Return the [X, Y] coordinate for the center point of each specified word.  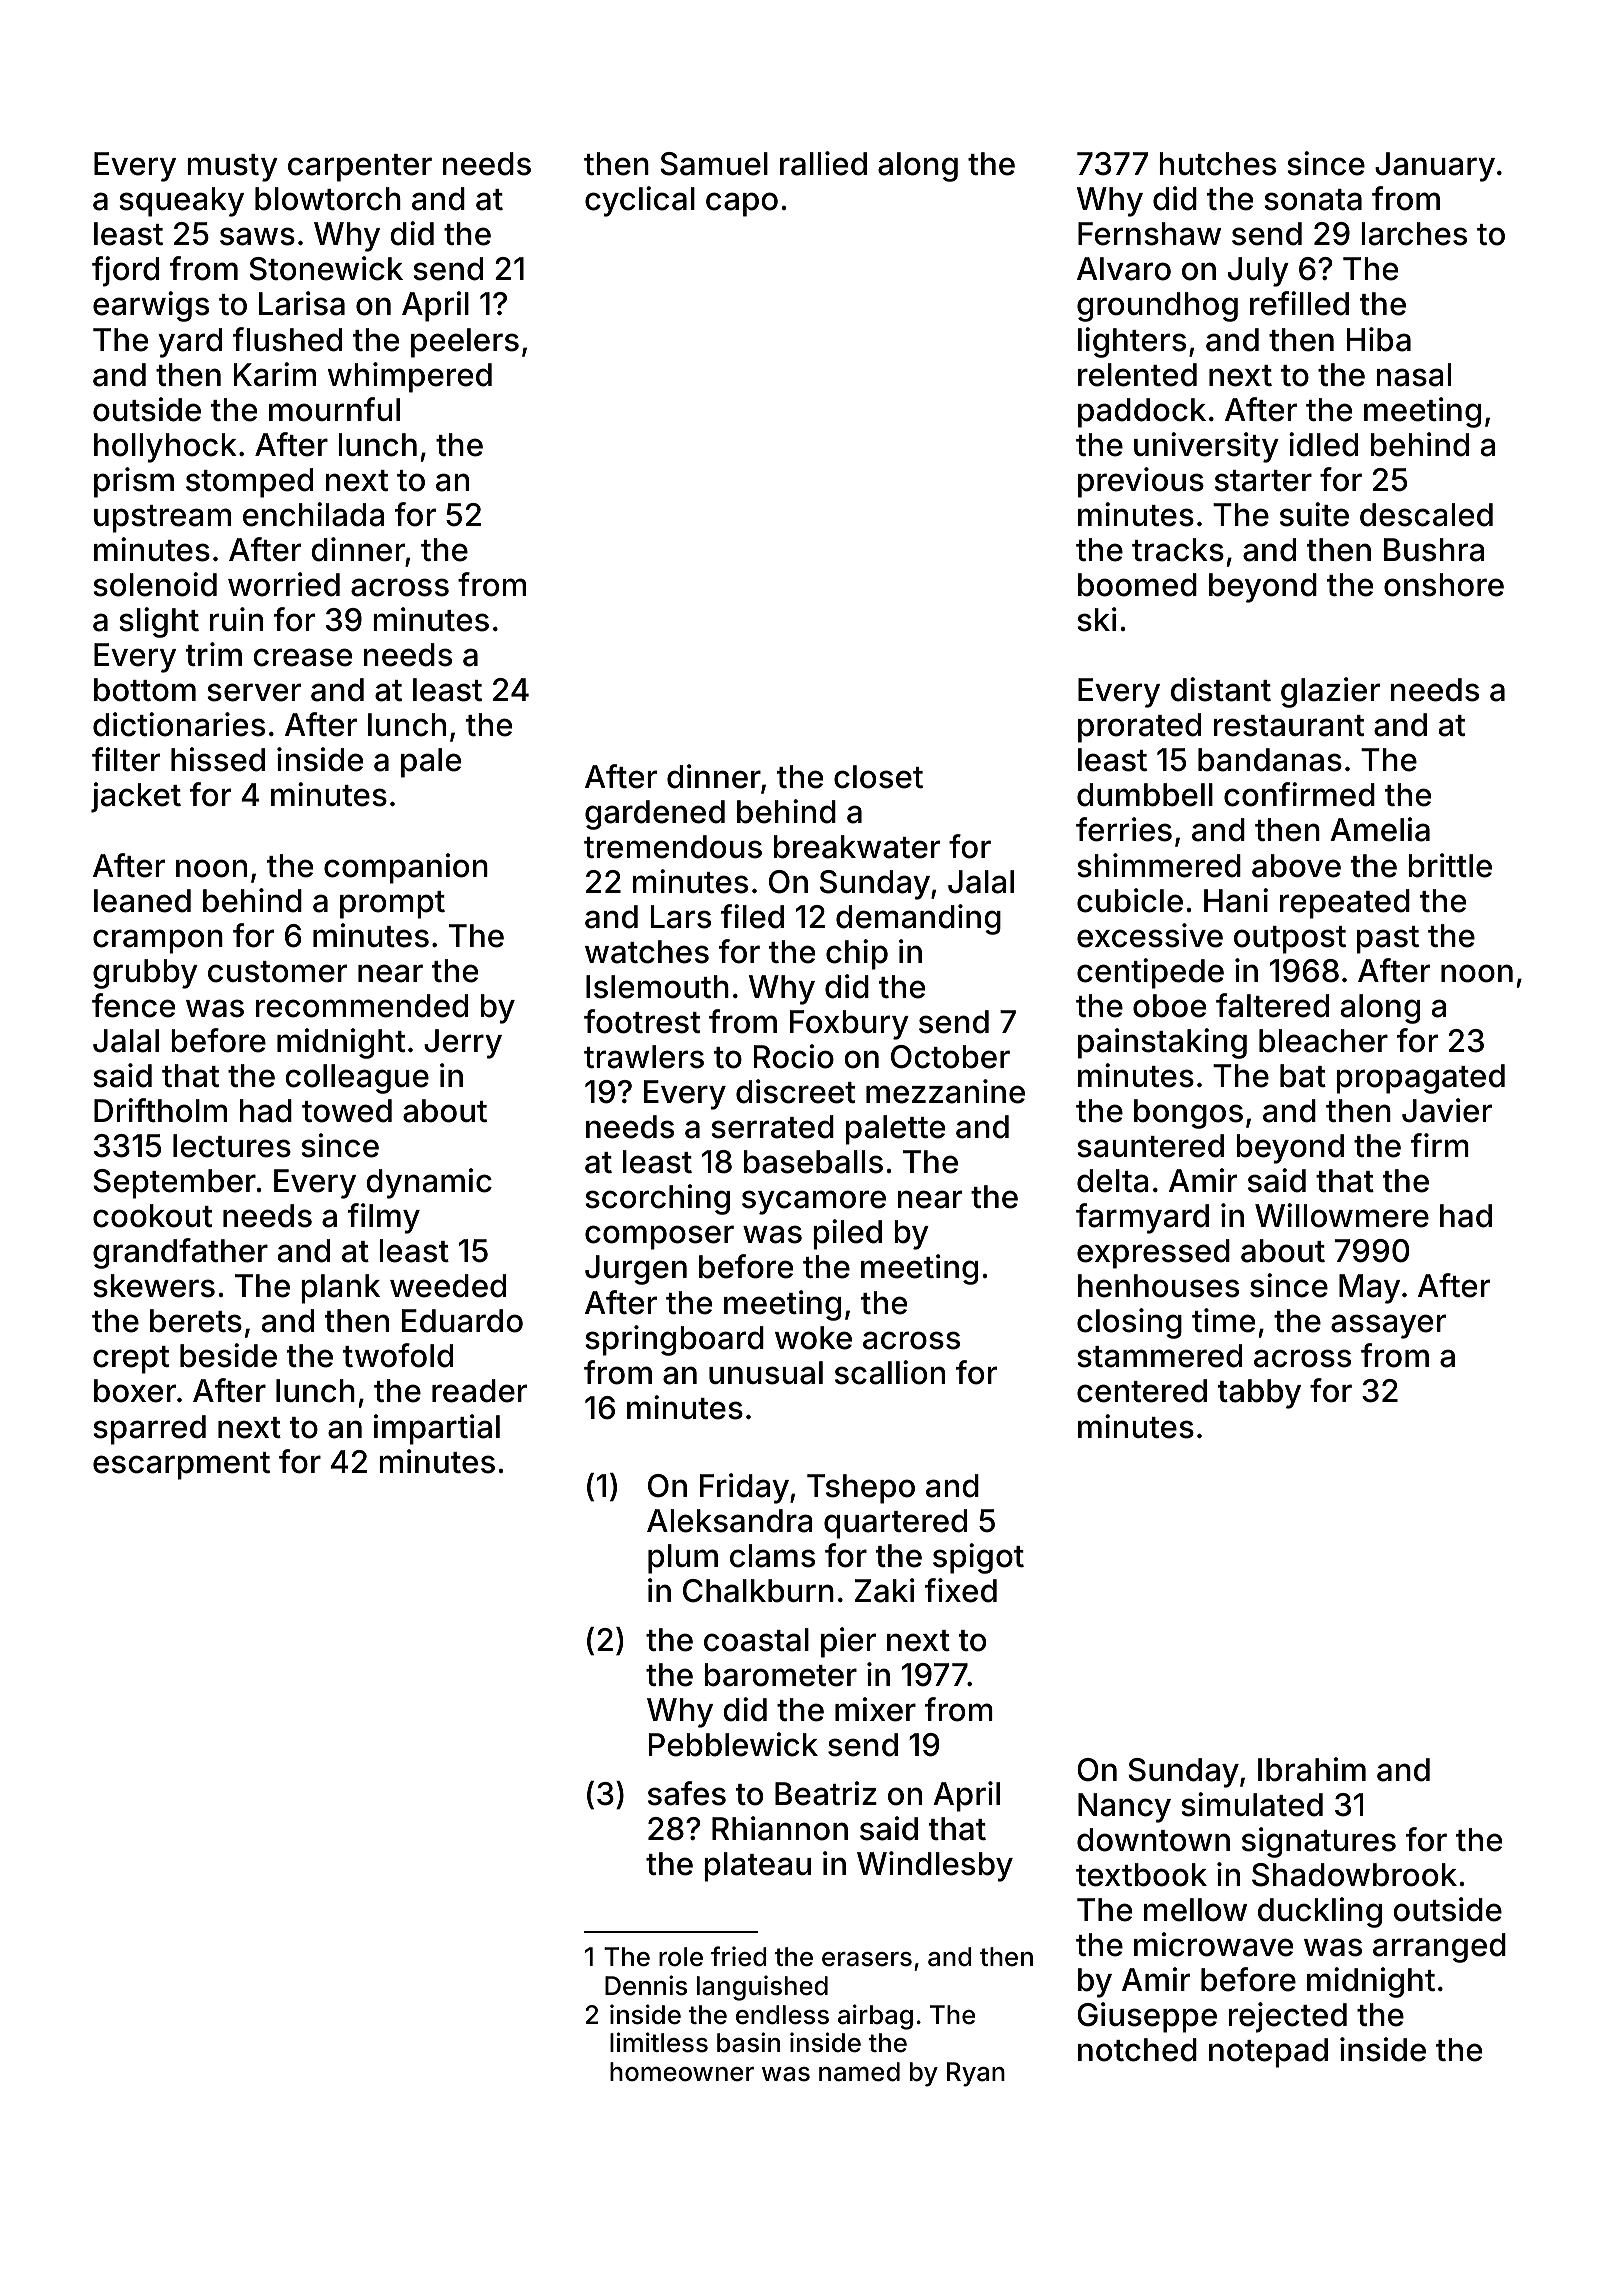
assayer [1388, 1326]
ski [1097, 619]
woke [813, 1338]
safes [687, 1793]
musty [232, 168]
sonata [1313, 200]
